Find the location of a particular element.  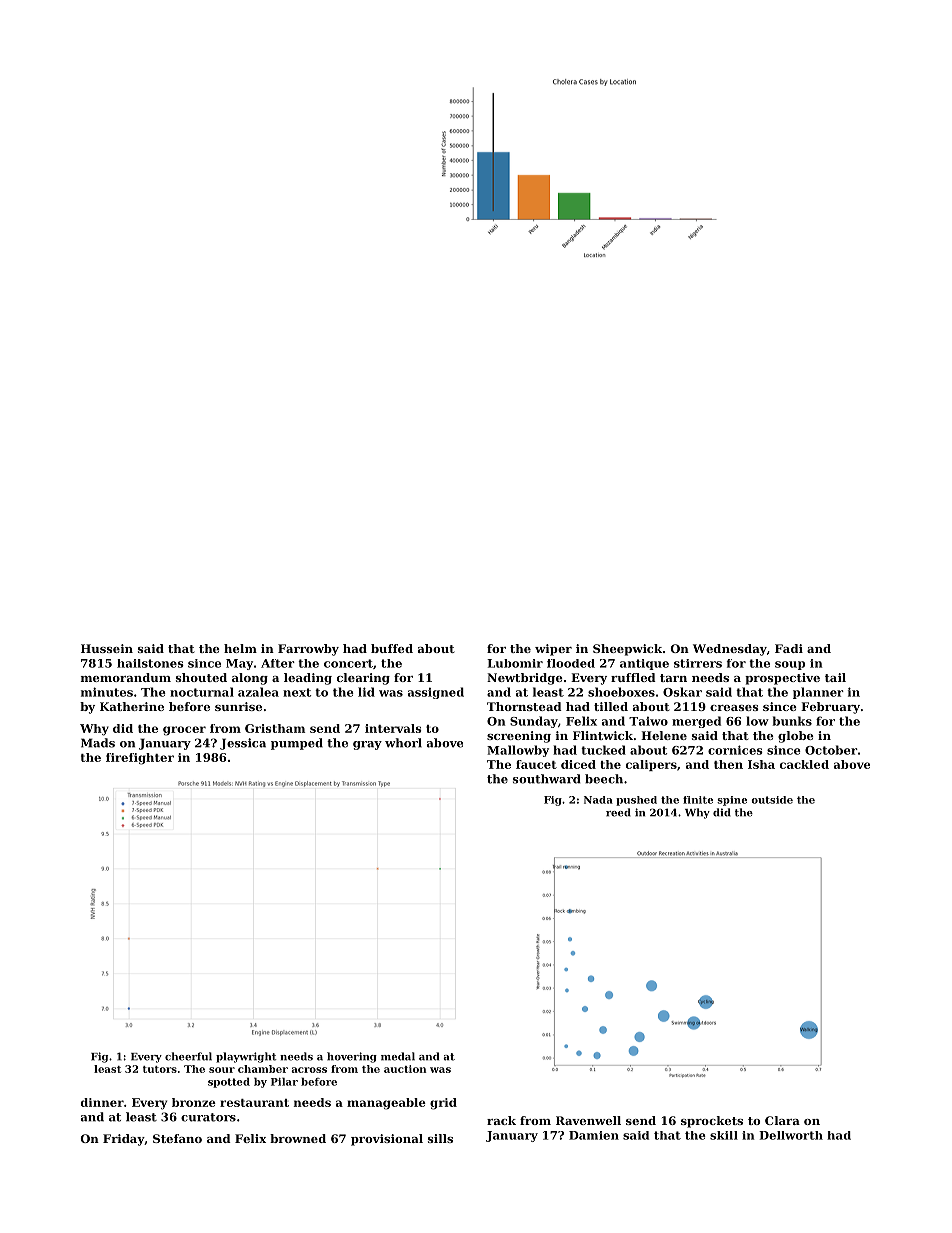

spine is located at coordinates (732, 801).
